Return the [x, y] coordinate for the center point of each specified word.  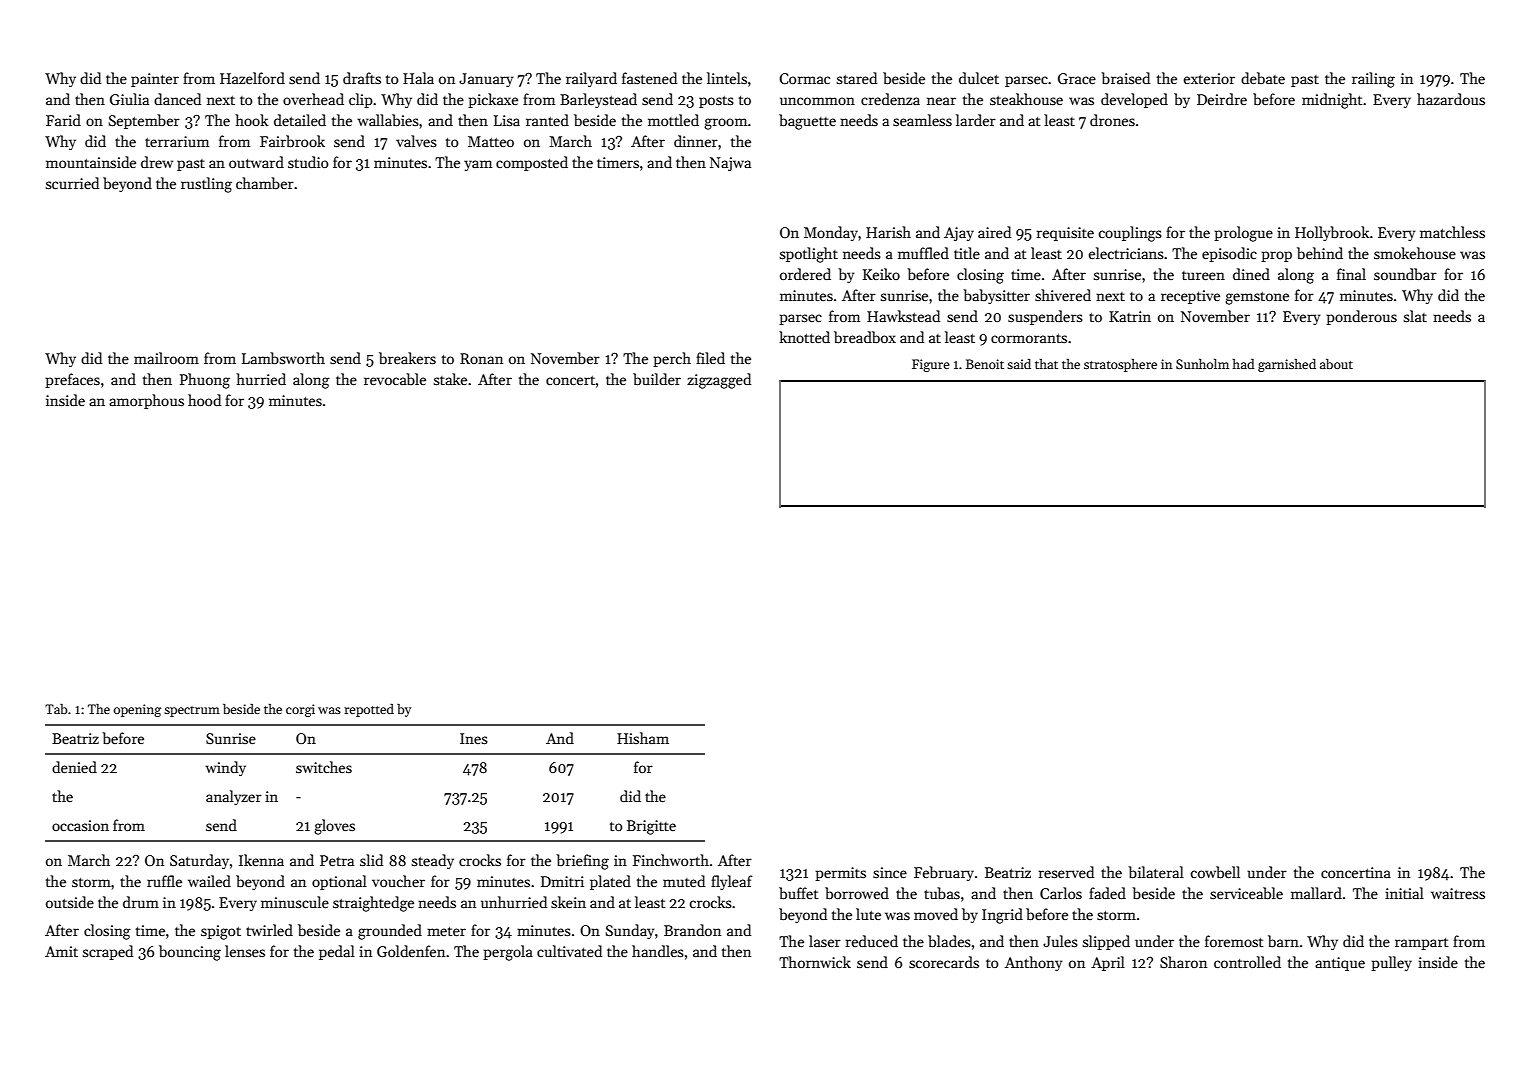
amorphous [146, 401]
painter [155, 80]
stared [857, 78]
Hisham [643, 738]
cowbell [1215, 872]
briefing [582, 862]
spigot [221, 932]
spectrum [192, 711]
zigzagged [719, 381]
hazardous [1451, 99]
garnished [1287, 365]
